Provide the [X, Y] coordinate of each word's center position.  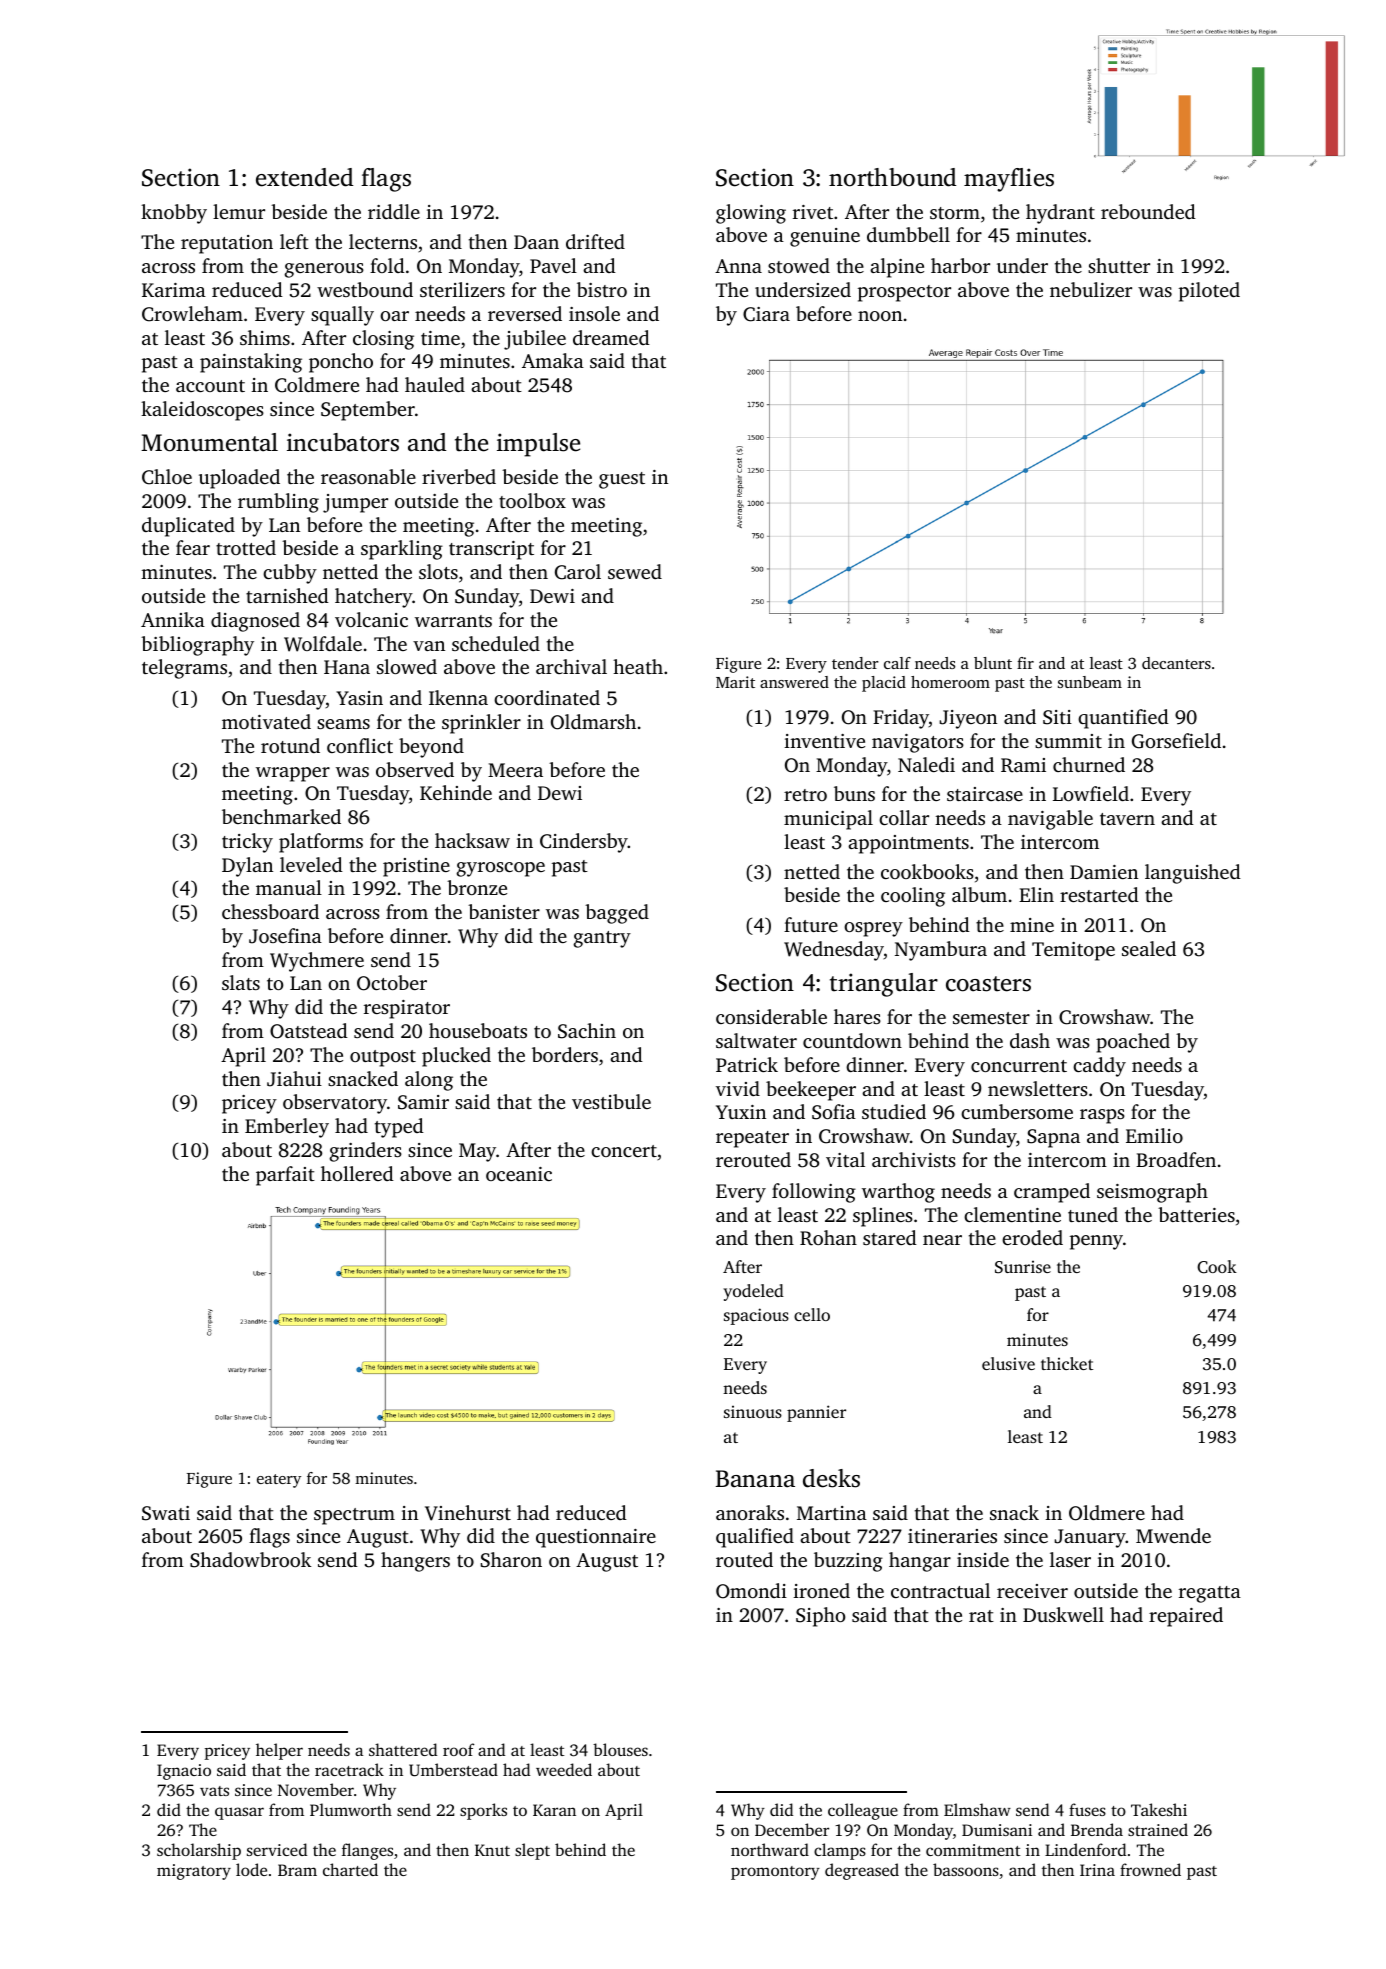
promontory [775, 1873]
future [811, 924]
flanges [367, 1851]
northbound [892, 177]
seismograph [1152, 1193]
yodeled [753, 1292]
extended [304, 177]
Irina [1097, 1870]
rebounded [1148, 211]
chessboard [270, 911]
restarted [1099, 894]
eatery [279, 1481]
